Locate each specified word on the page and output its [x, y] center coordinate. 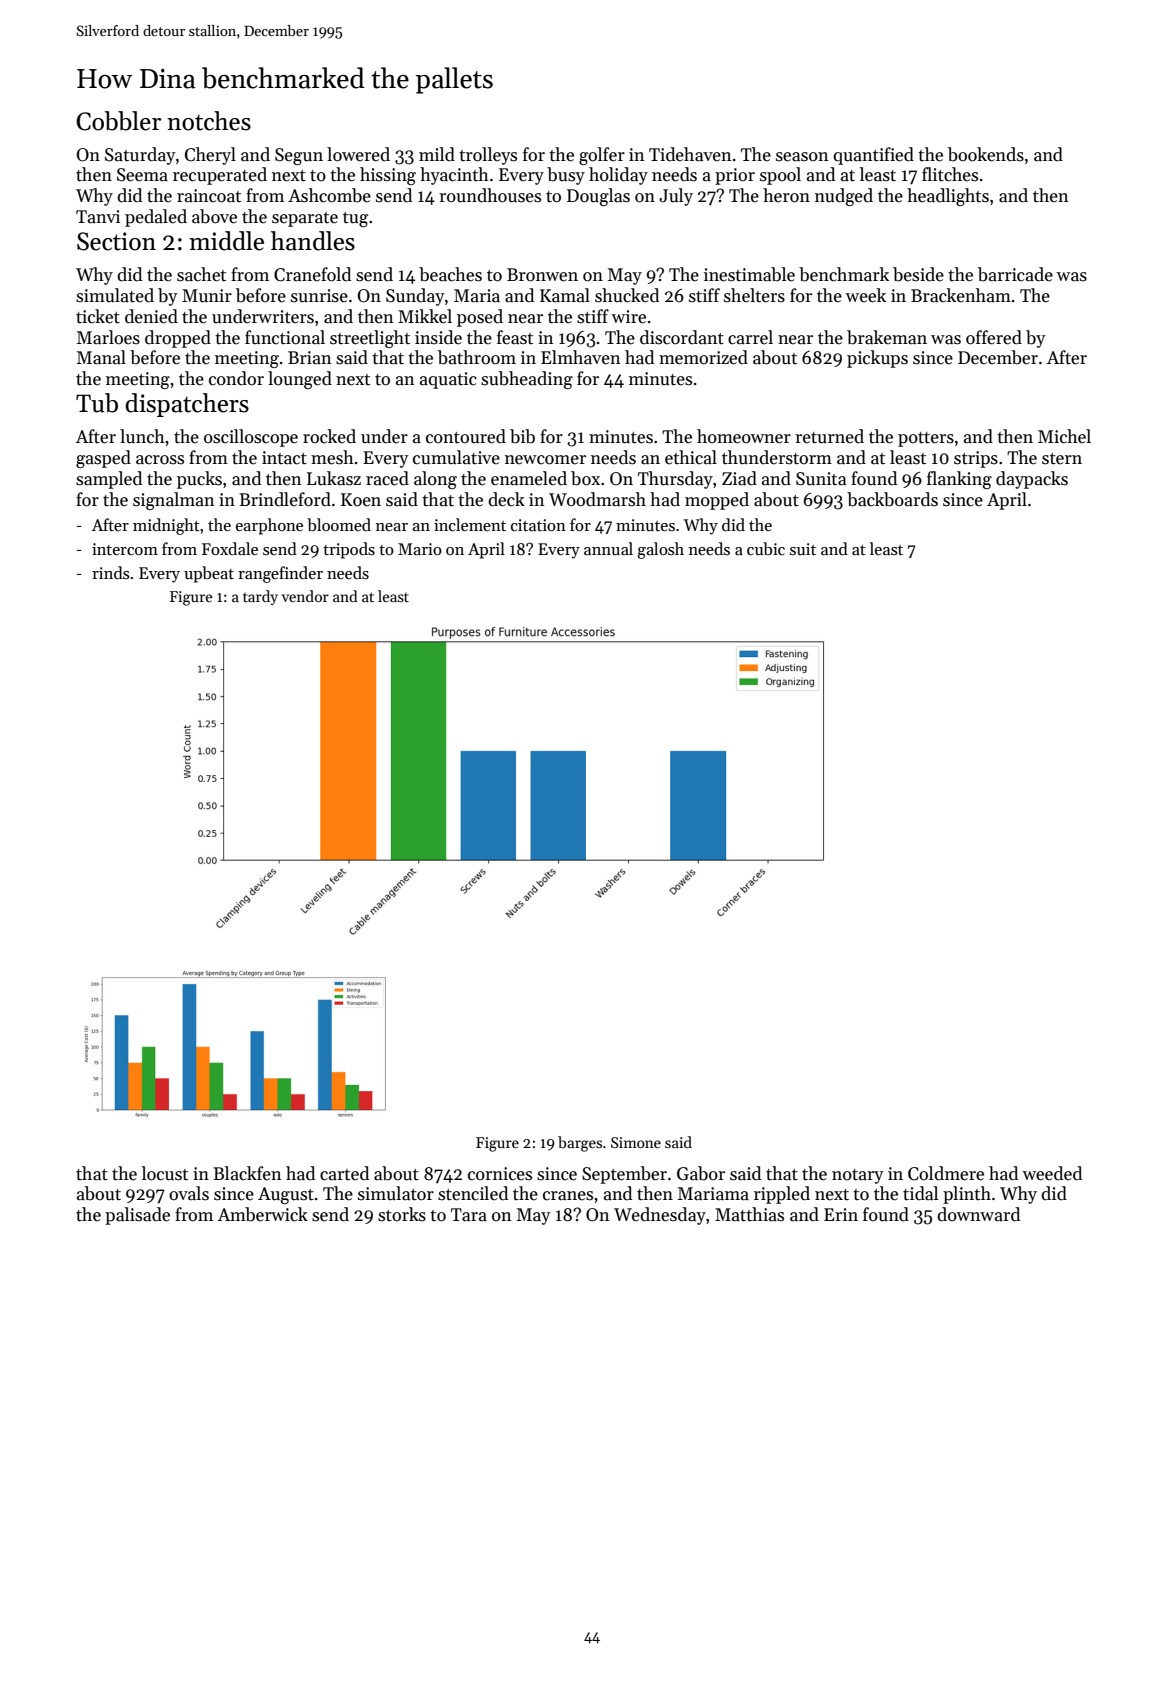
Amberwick [263, 1214]
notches [209, 121]
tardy [260, 597]
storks [402, 1214]
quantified [873, 156]
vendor [305, 596]
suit [803, 549]
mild [437, 154]
